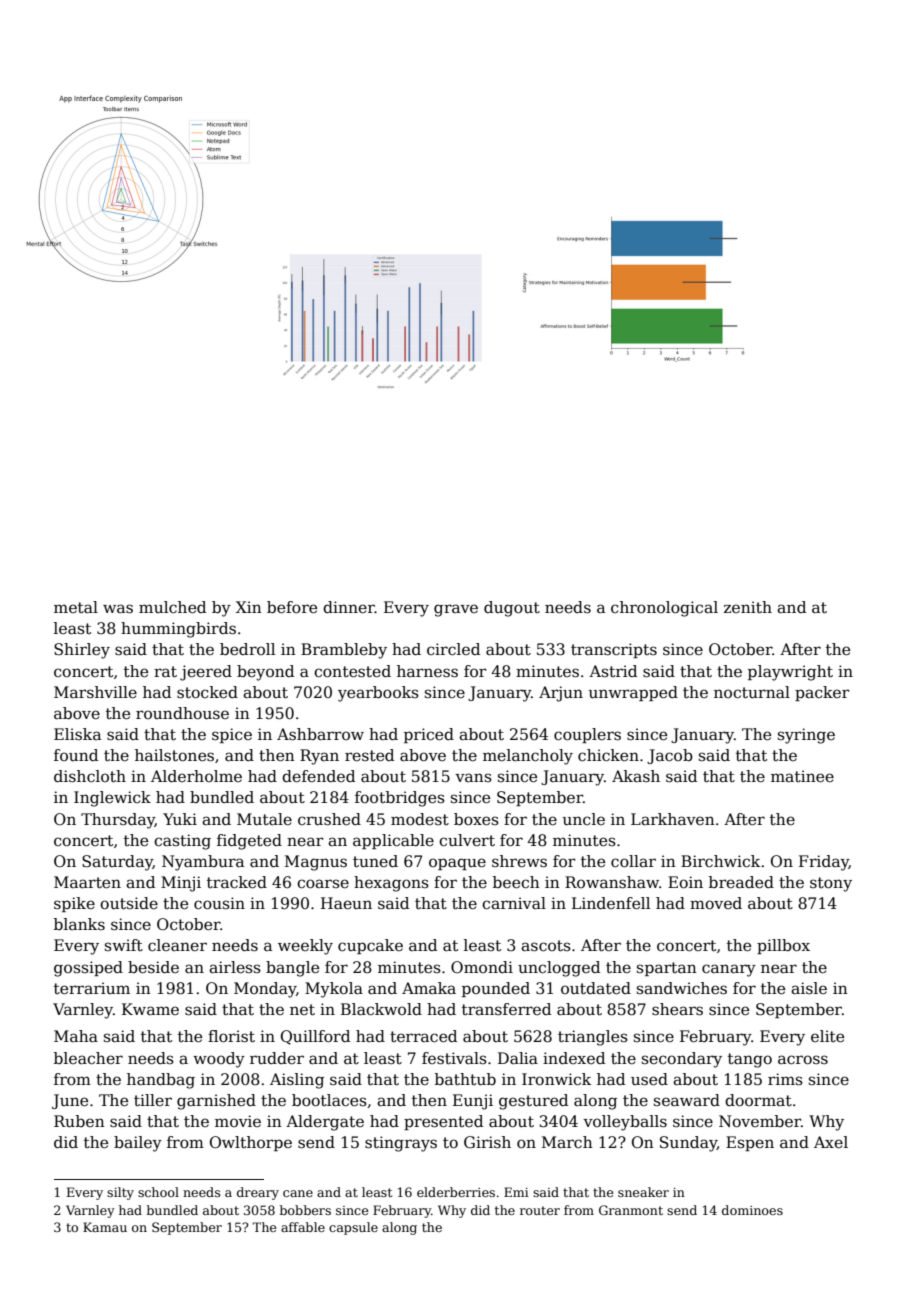 This screenshot has width=908, height=1316. Describe the element at coordinates (161, 1081) in the screenshot. I see `handbag` at that location.
